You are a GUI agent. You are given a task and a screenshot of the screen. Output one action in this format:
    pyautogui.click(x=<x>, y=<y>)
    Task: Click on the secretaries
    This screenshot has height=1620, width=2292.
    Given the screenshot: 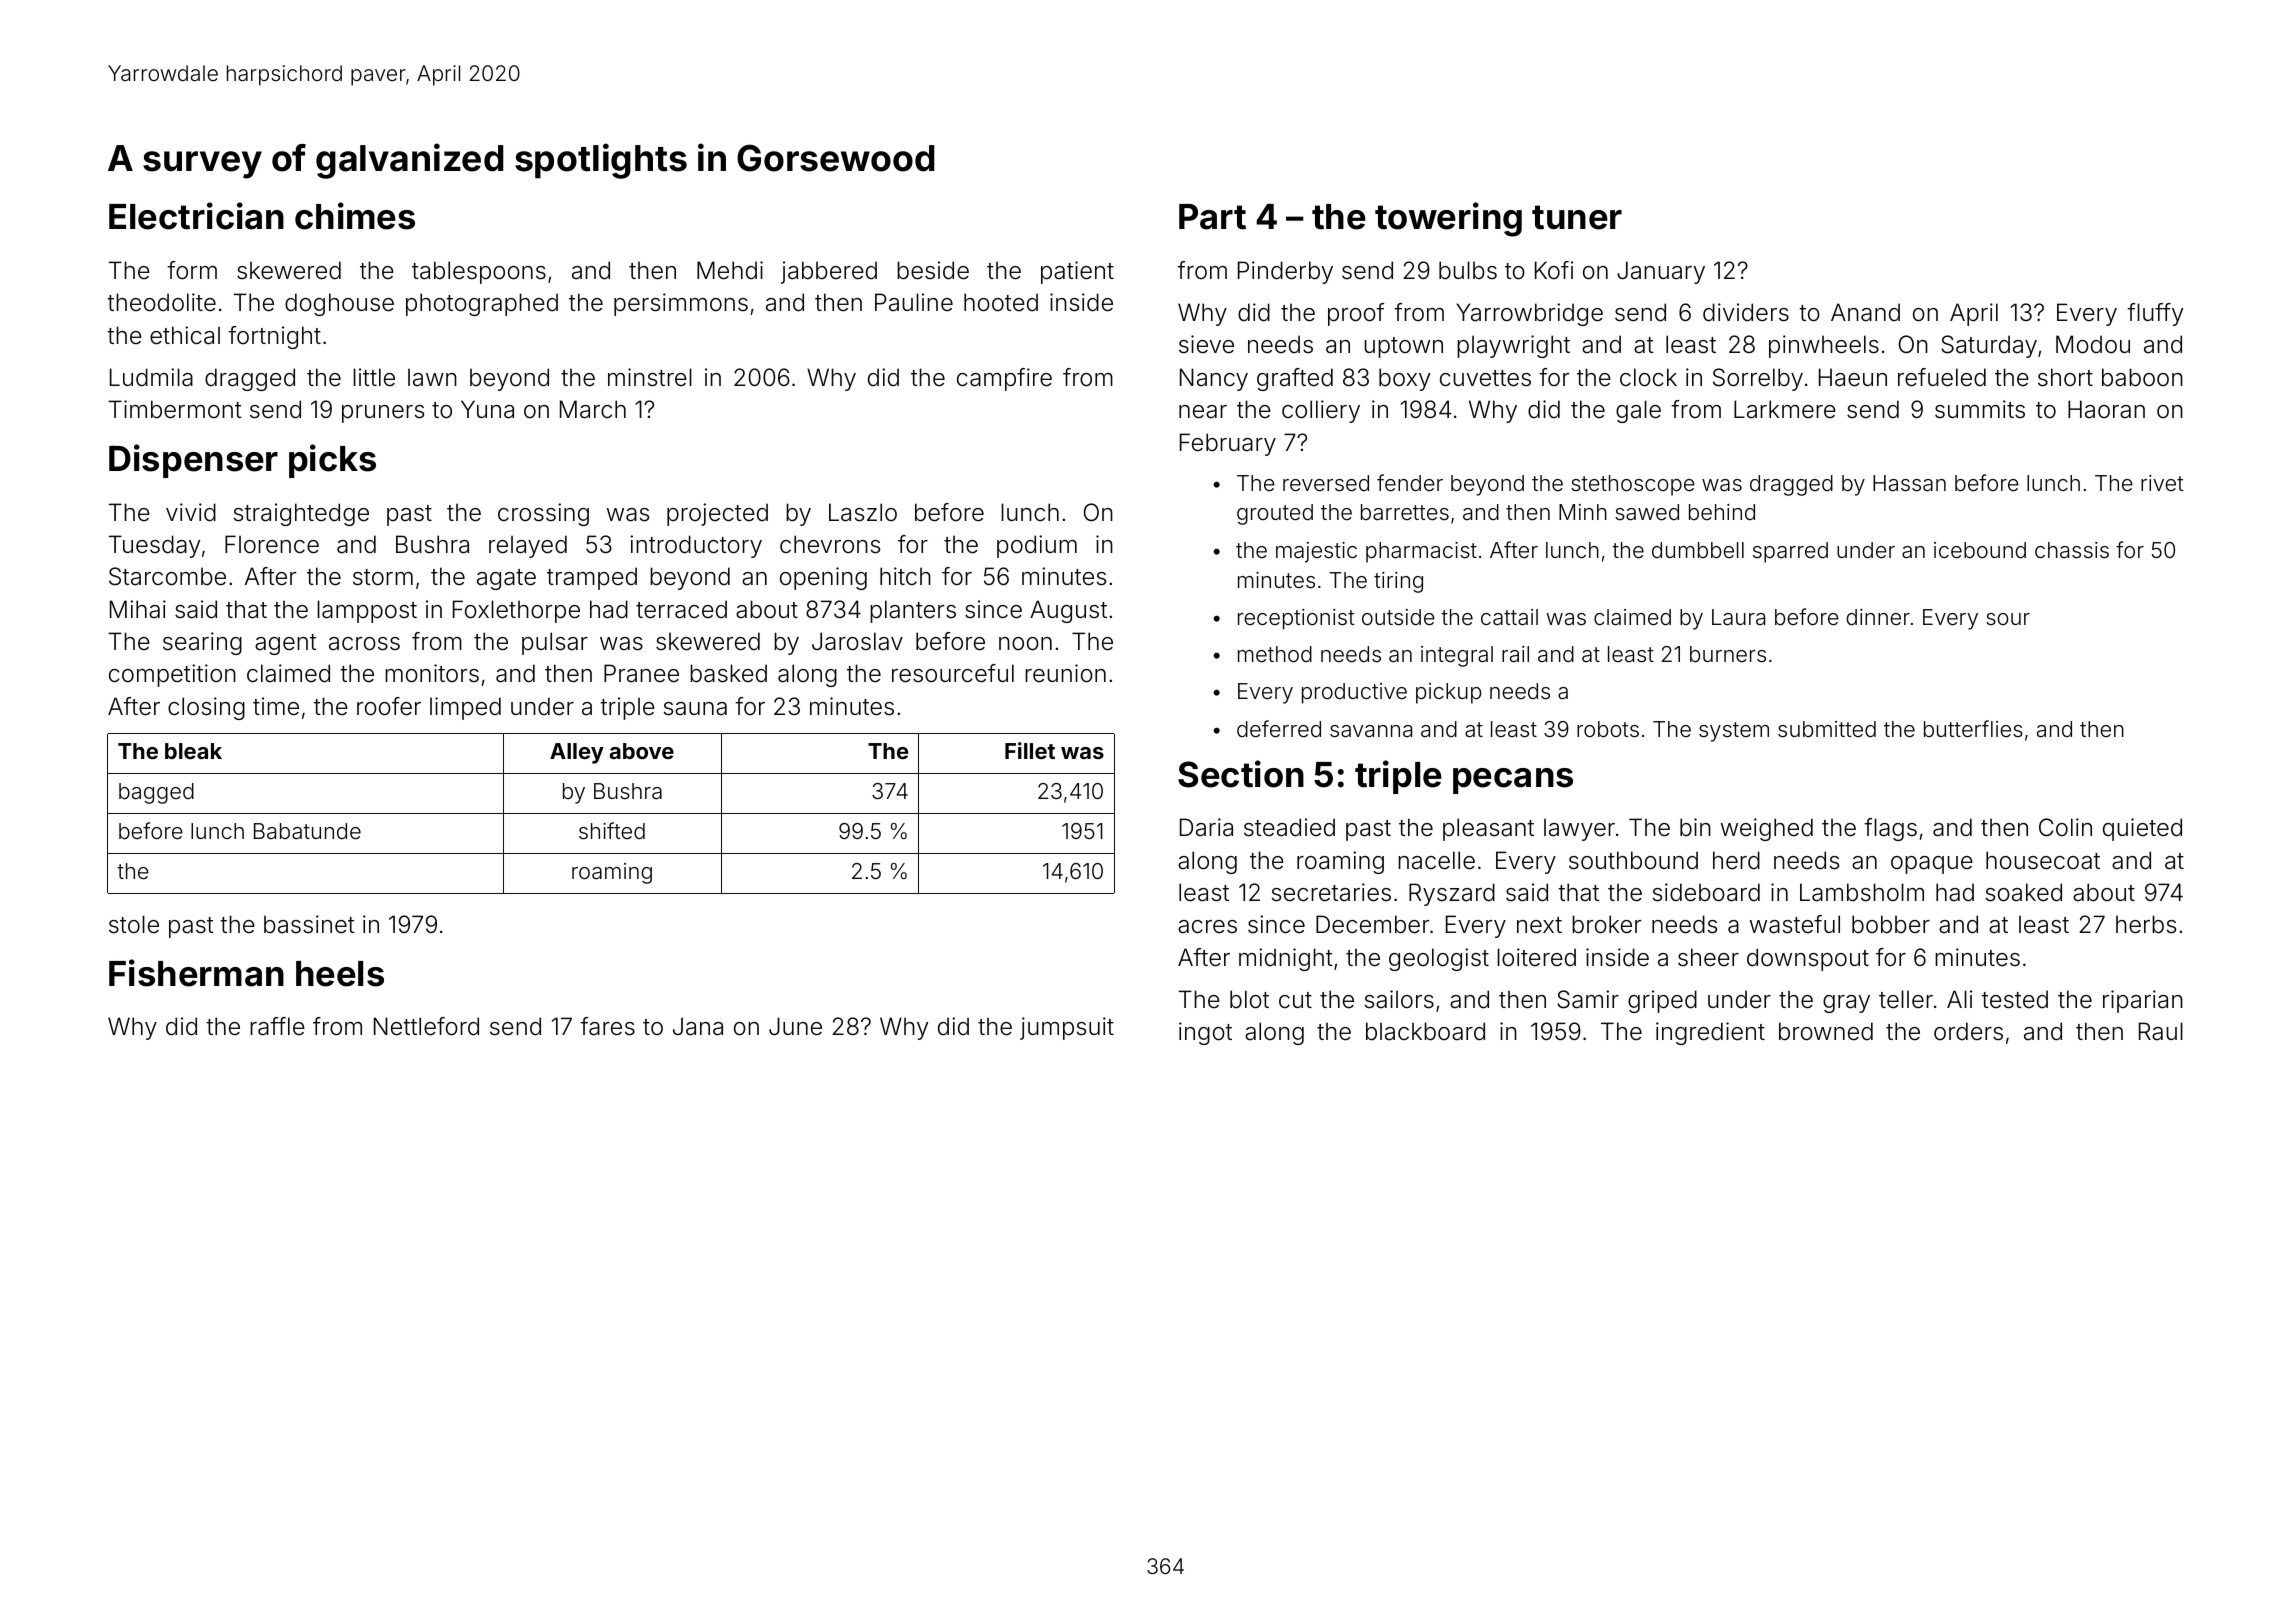 What is the action you would take?
    pyautogui.click(x=1331, y=892)
